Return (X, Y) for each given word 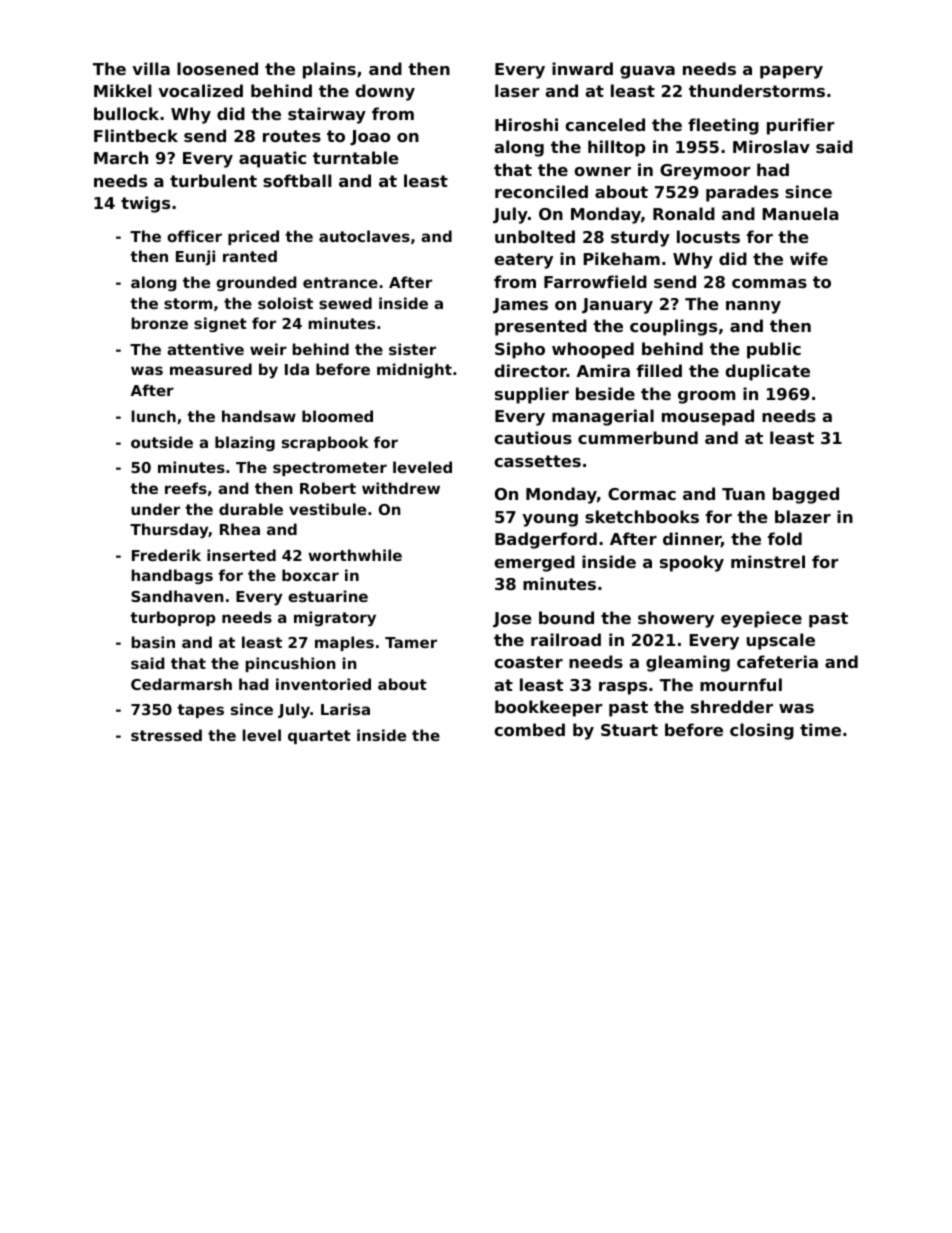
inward (582, 68)
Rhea (240, 529)
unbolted (535, 236)
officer (194, 236)
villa (151, 68)
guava (647, 72)
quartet (319, 737)
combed (529, 729)
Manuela (800, 213)
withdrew (401, 488)
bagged (806, 495)
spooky (692, 563)
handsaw (259, 416)
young (550, 520)
